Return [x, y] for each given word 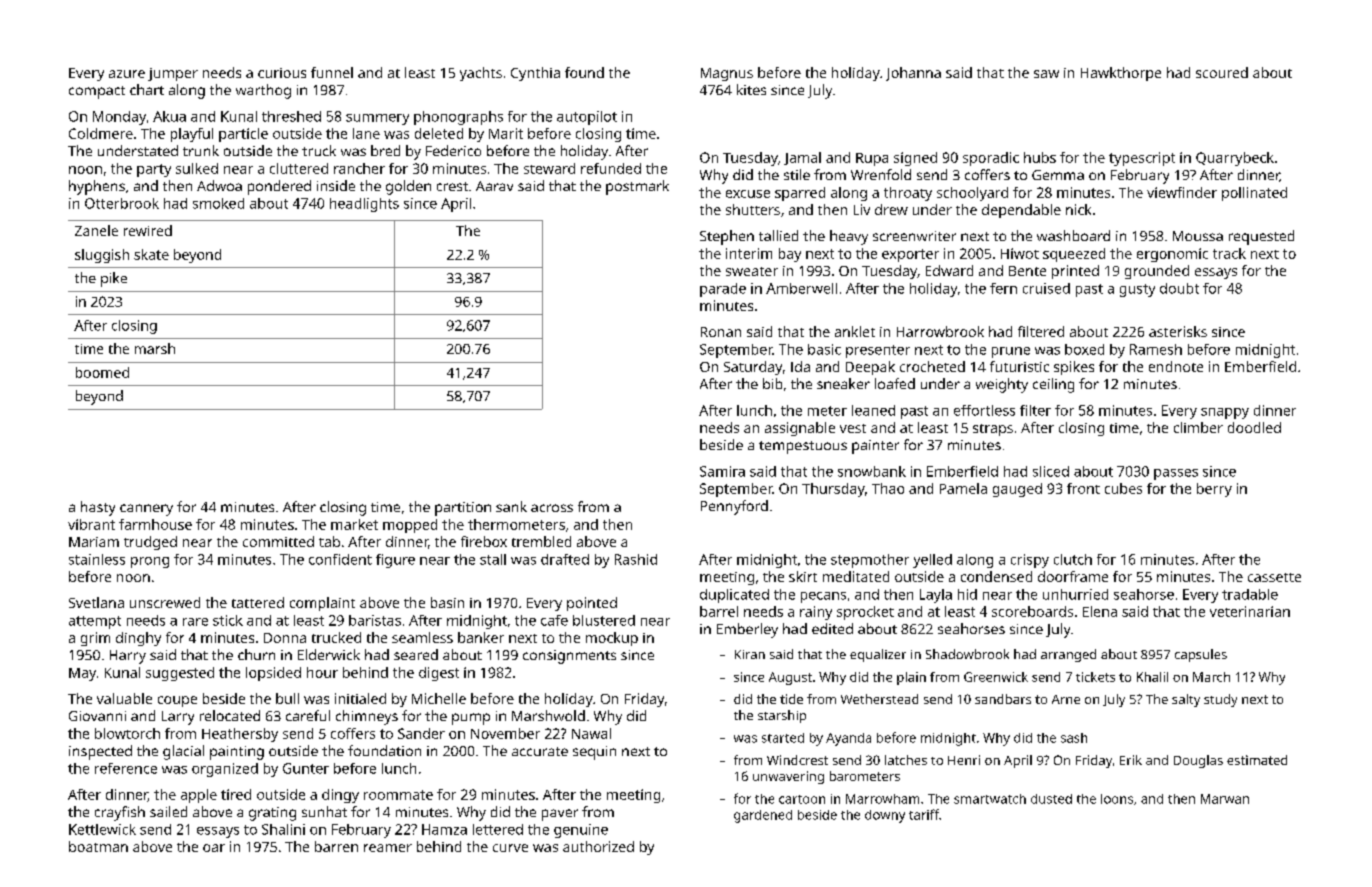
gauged [1017, 490]
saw [1046, 74]
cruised [1046, 288]
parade [723, 290]
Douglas [1198, 761]
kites [751, 89]
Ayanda [848, 739]
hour [322, 672]
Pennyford [734, 507]
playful [192, 135]
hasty [98, 508]
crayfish [120, 813]
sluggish [102, 256]
